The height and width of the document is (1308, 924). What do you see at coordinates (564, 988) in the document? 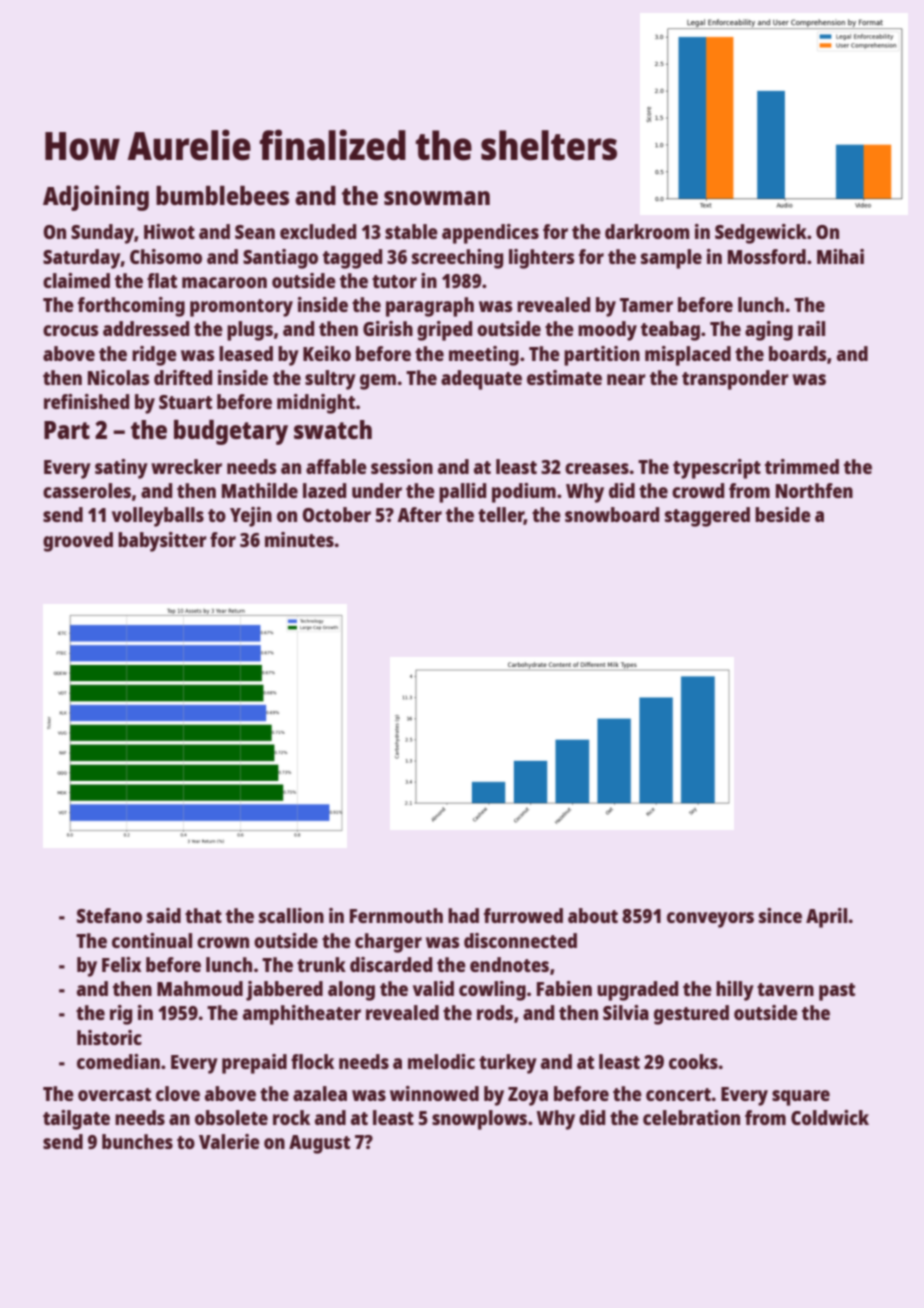
I see `Fabien` at bounding box center [564, 988].
